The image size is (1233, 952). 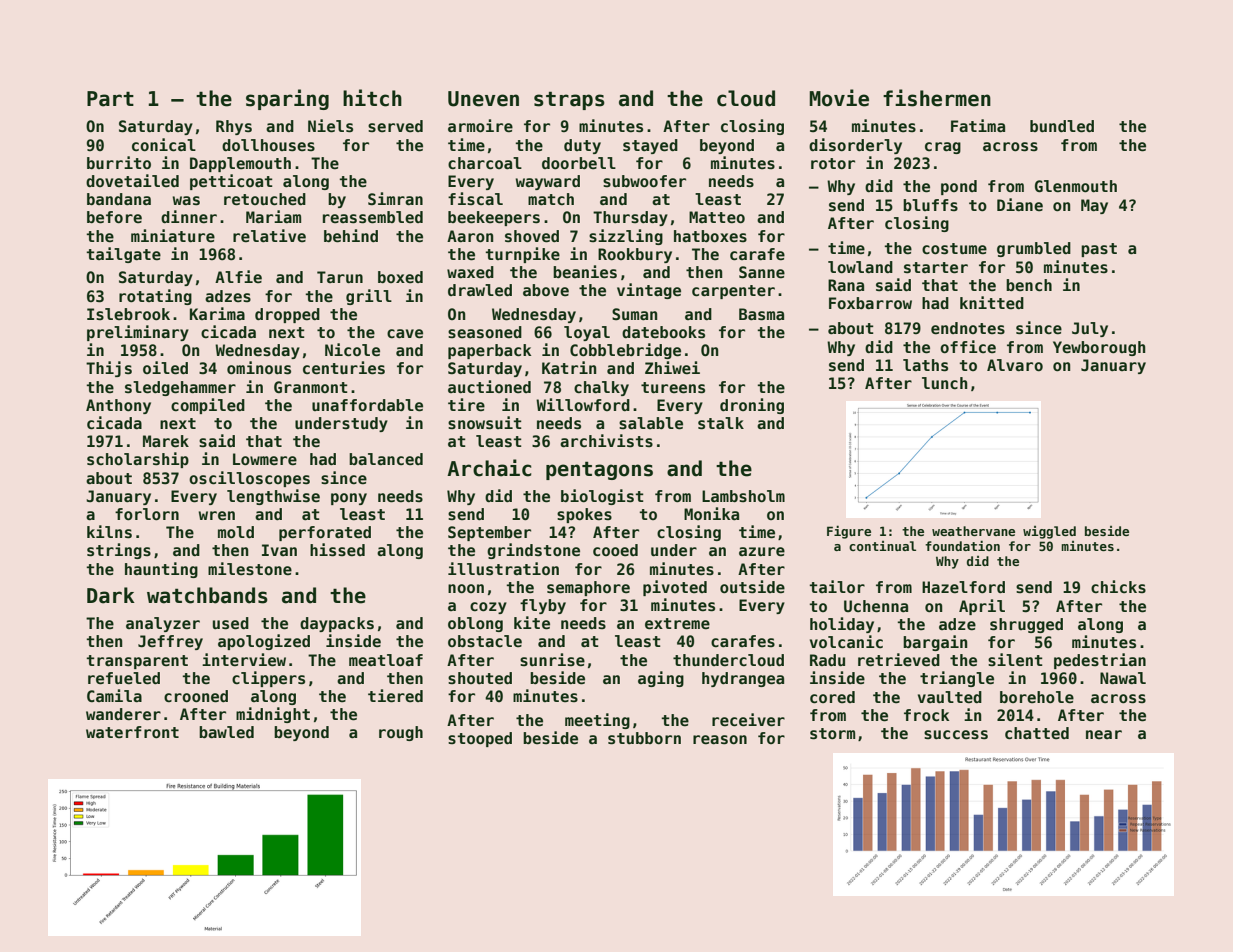 What do you see at coordinates (569, 100) in the screenshot?
I see `straps` at bounding box center [569, 100].
